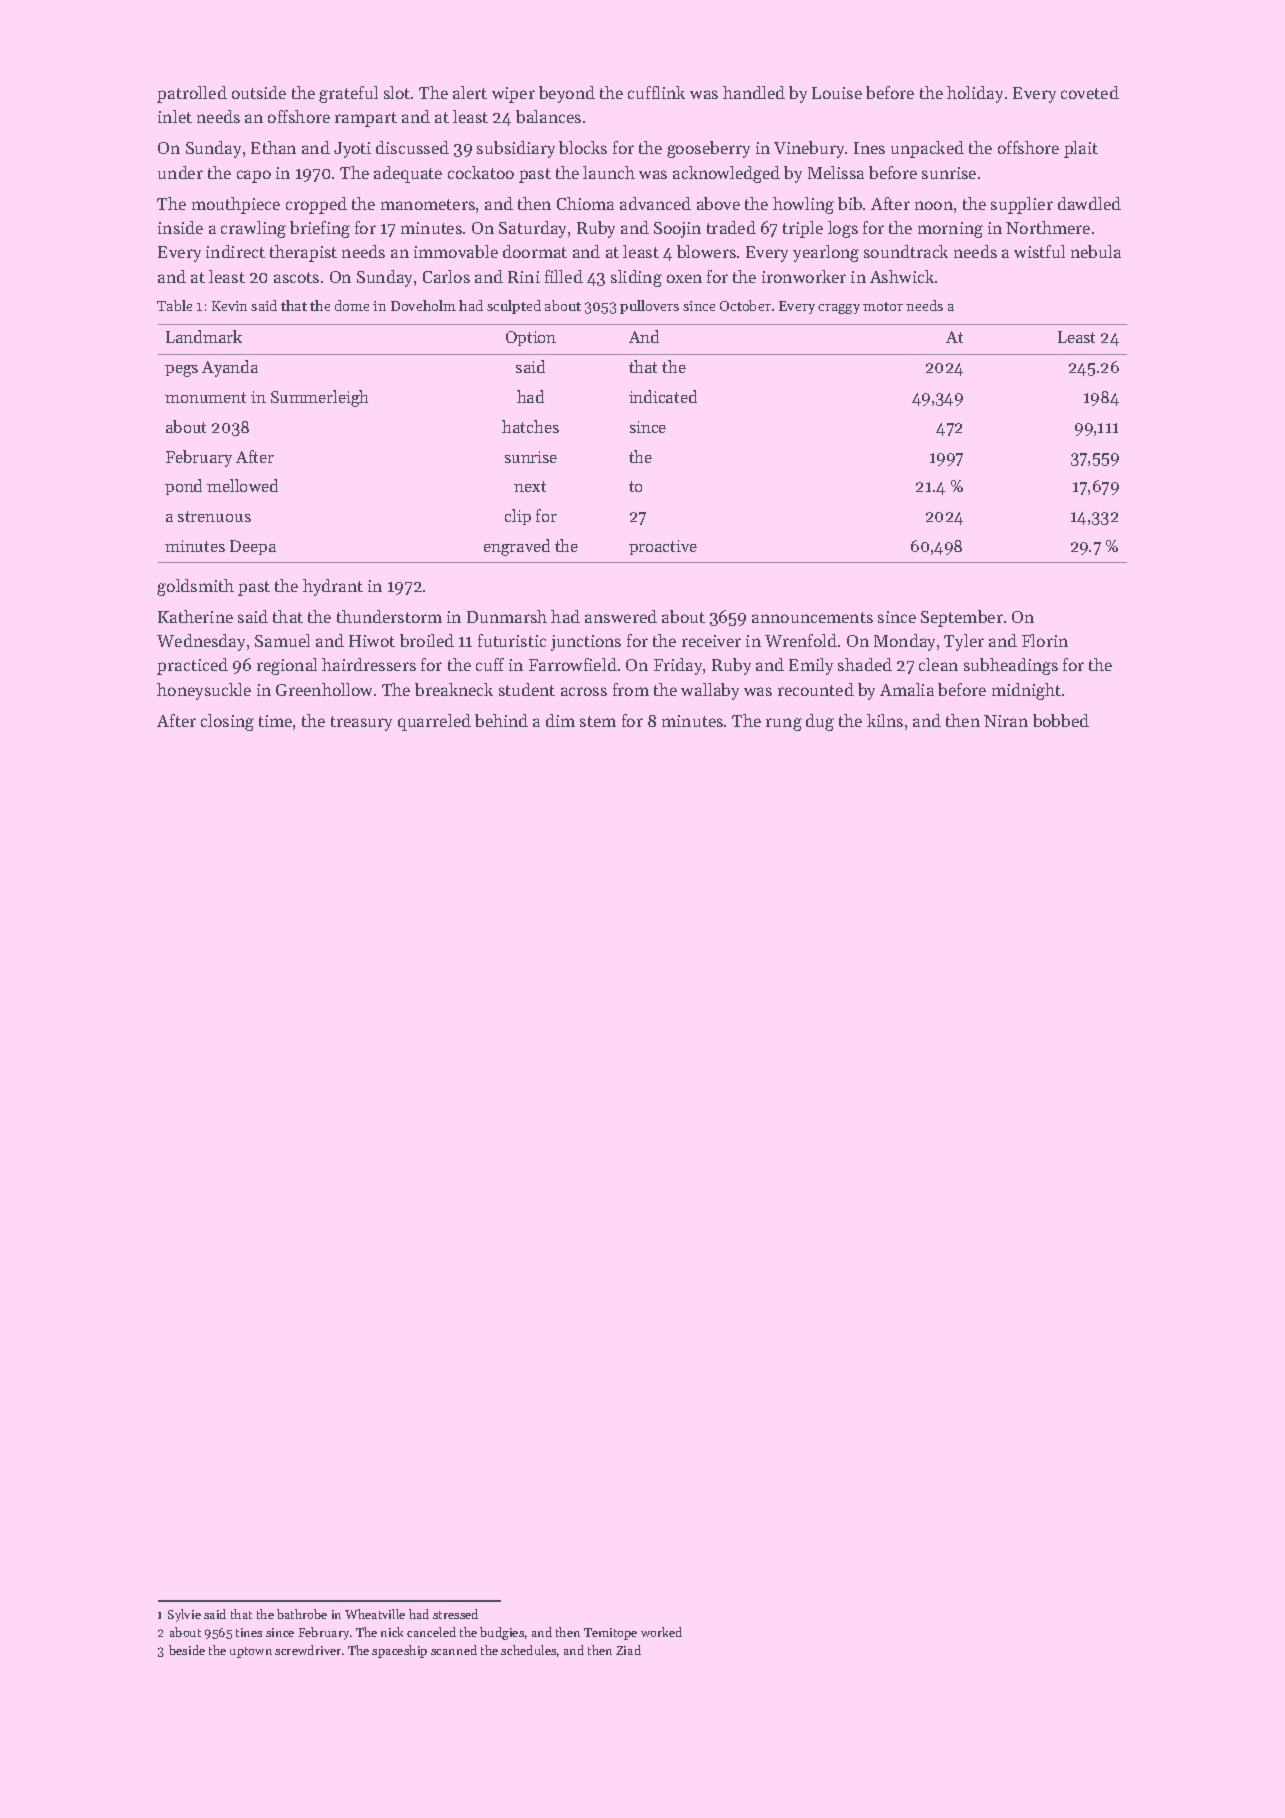 The image size is (1285, 1818). Describe the element at coordinates (1090, 92) in the page. I see `coveted` at that location.
